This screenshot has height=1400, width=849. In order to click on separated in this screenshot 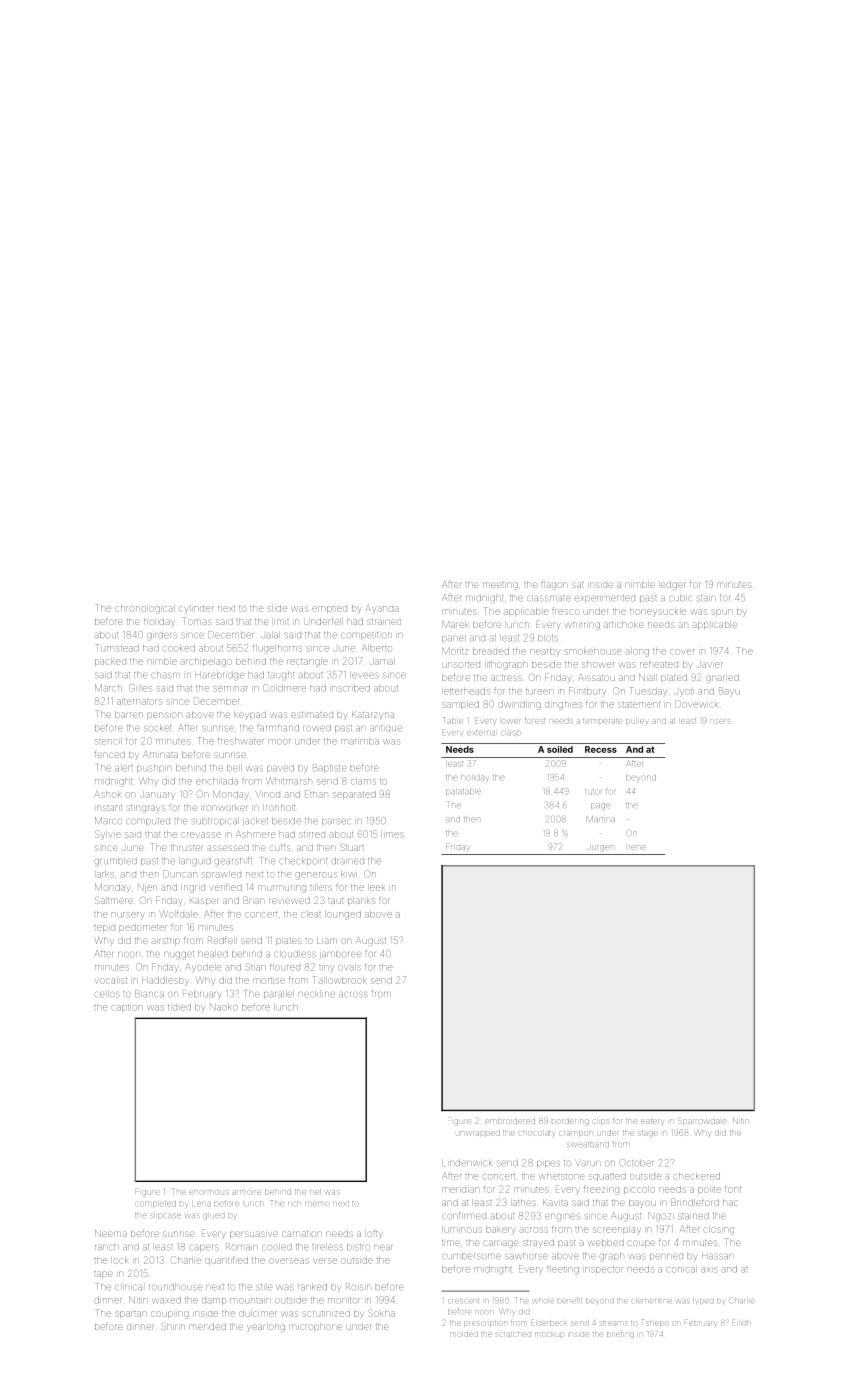, I will do `click(354, 795)`.
